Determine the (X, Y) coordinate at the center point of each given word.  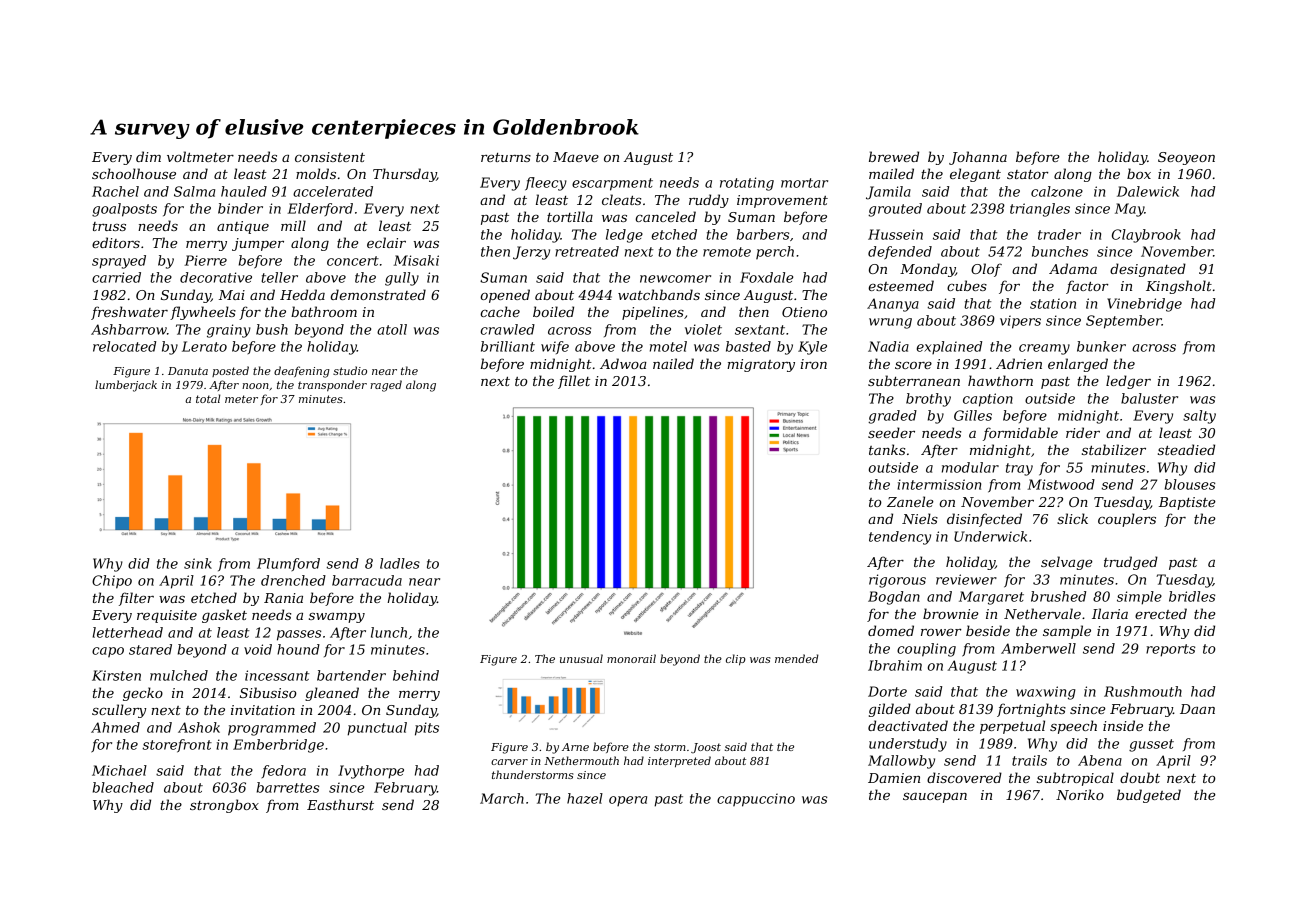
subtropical (1075, 779)
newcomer (675, 279)
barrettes (288, 787)
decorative (216, 277)
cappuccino (756, 800)
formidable (1020, 434)
